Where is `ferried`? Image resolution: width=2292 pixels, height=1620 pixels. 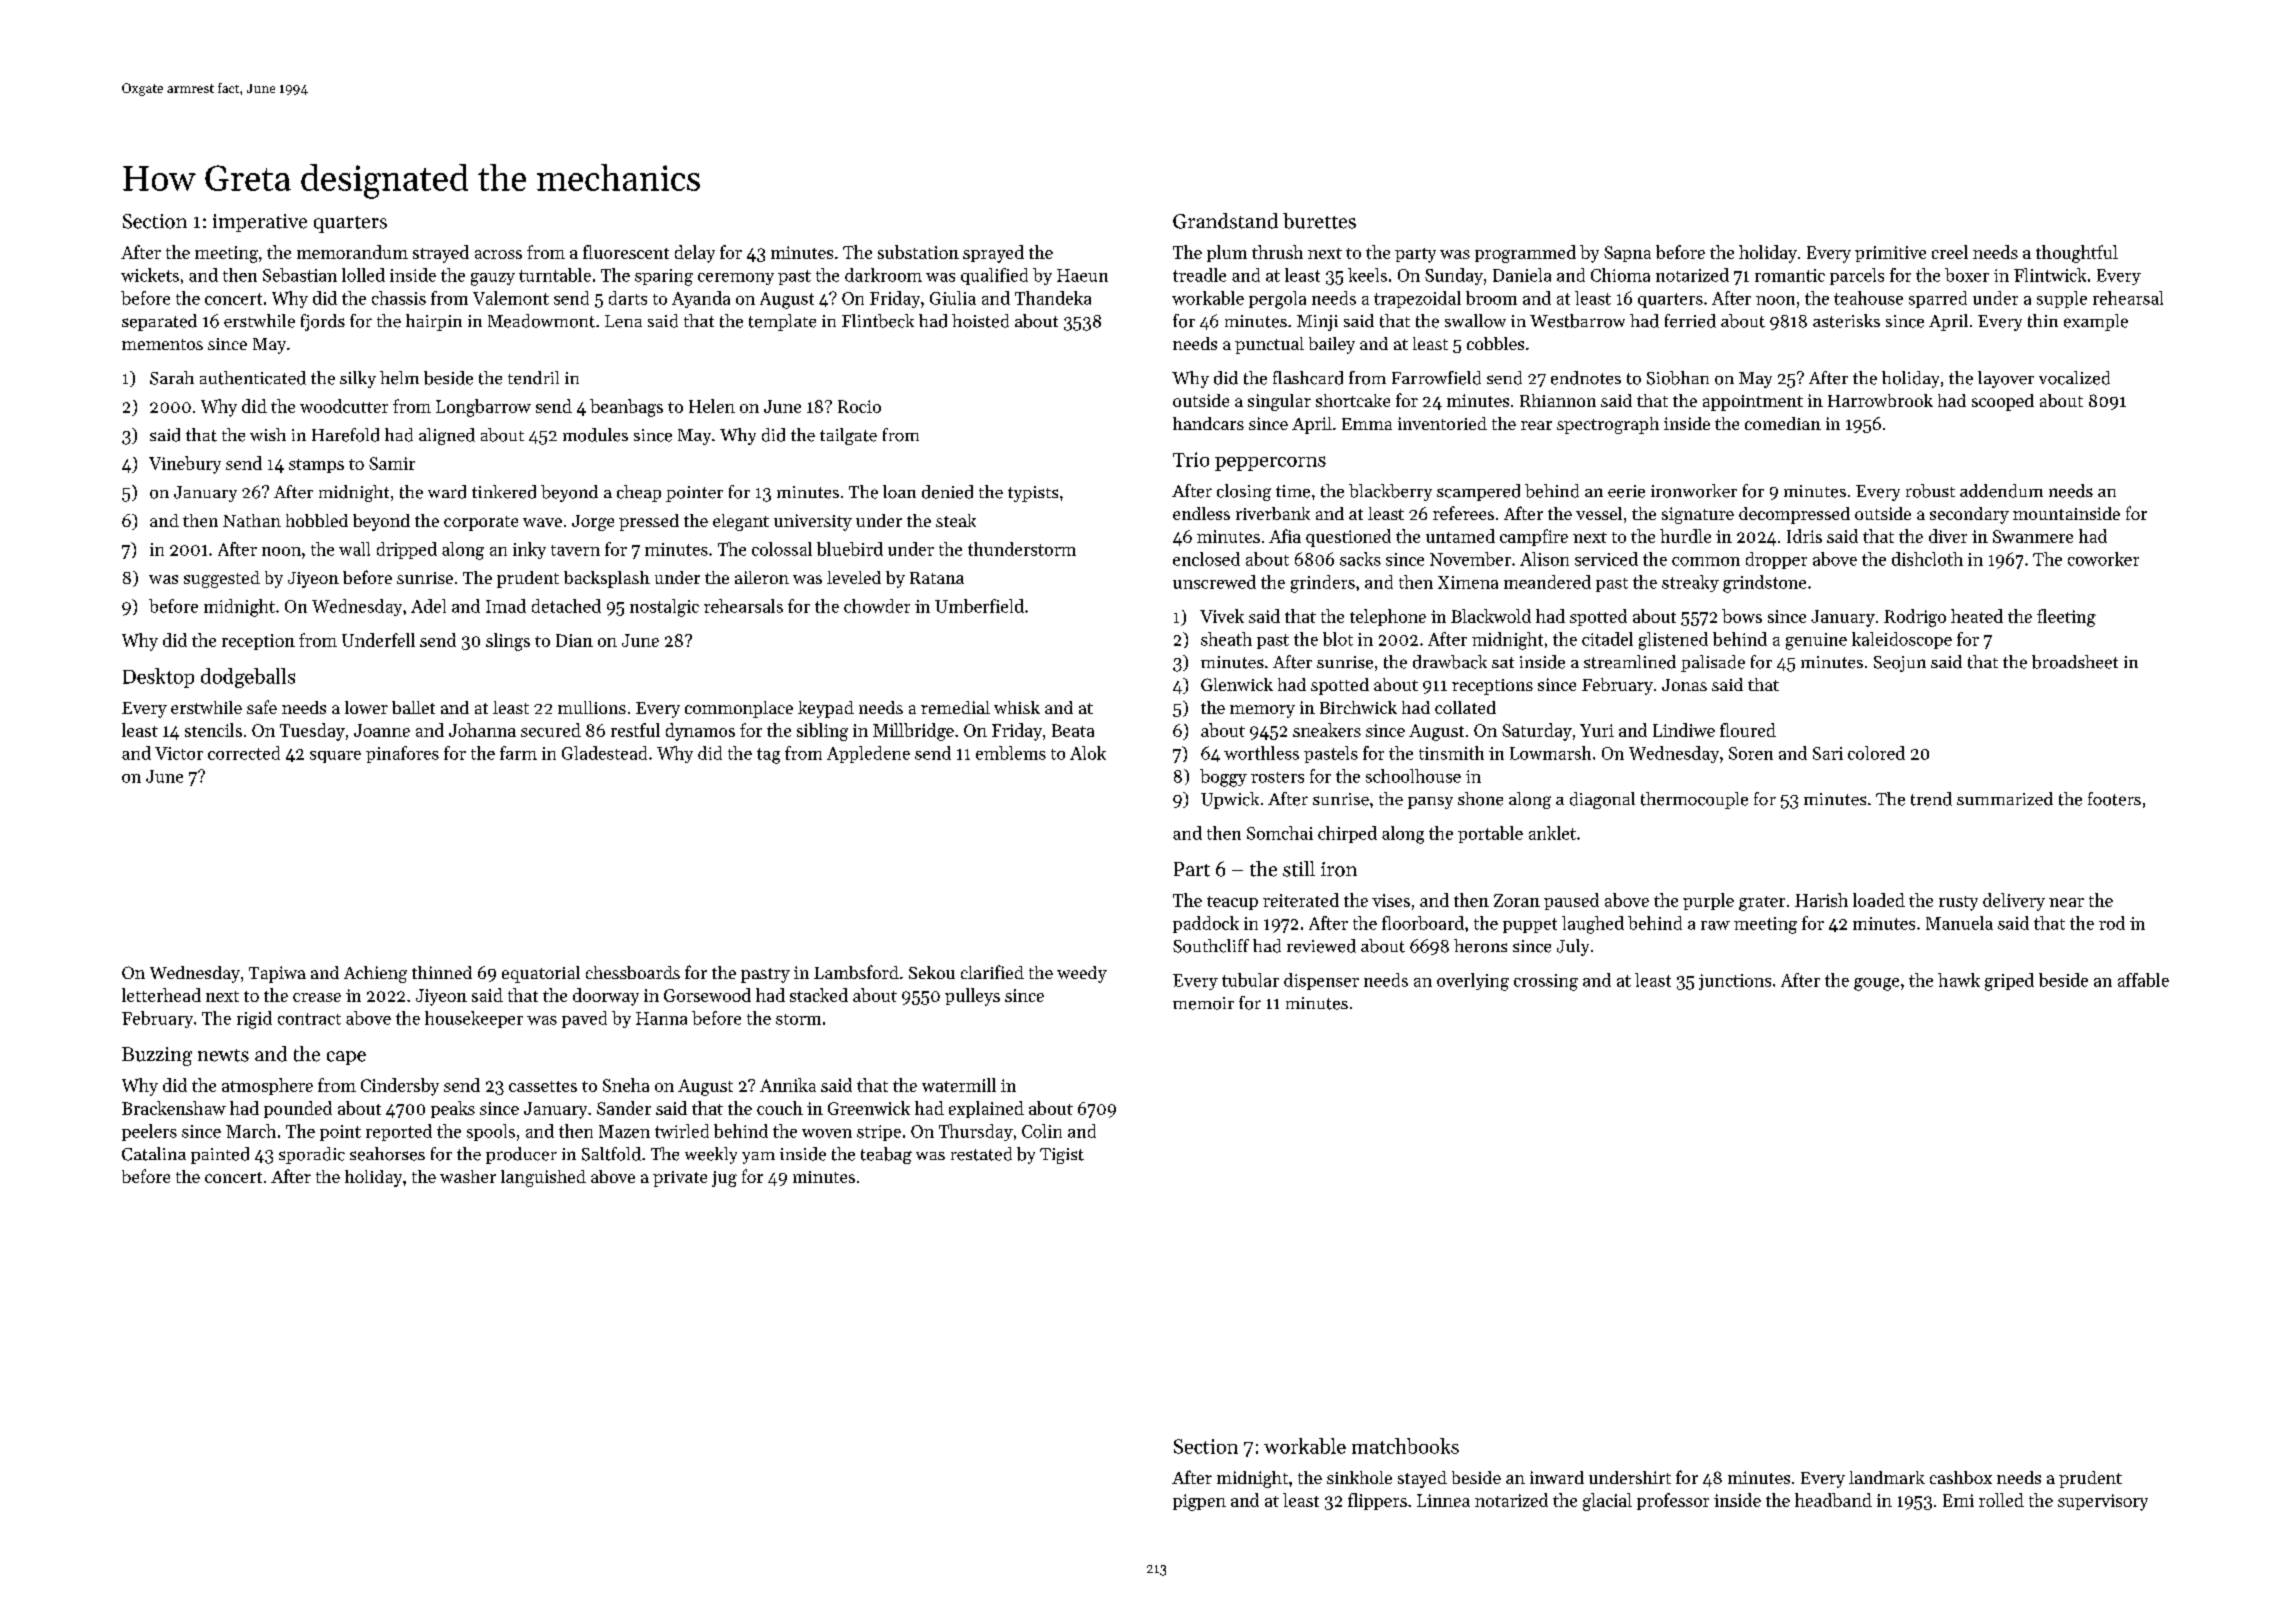 ferried is located at coordinates (1690, 321).
